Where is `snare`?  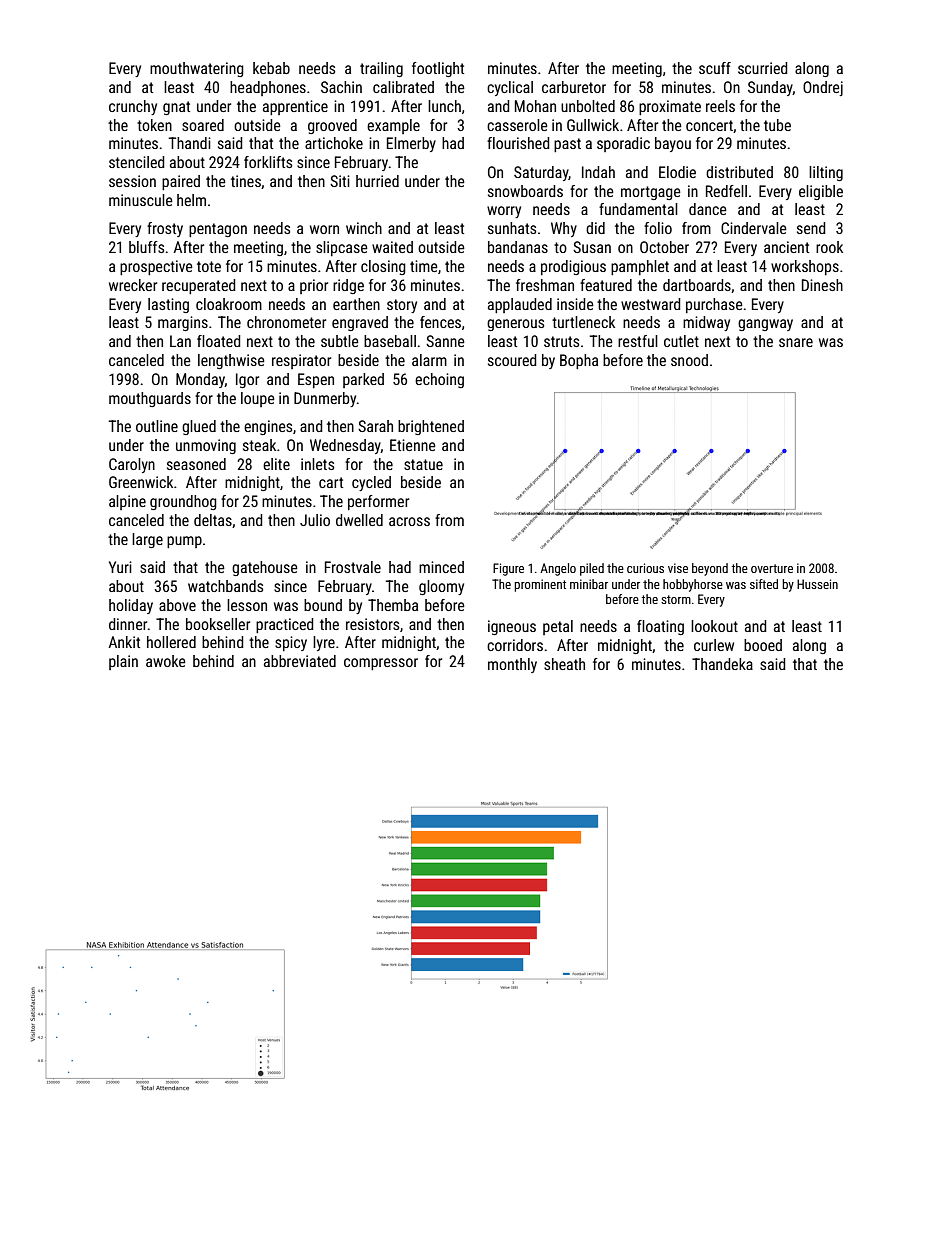
snare is located at coordinates (796, 342).
